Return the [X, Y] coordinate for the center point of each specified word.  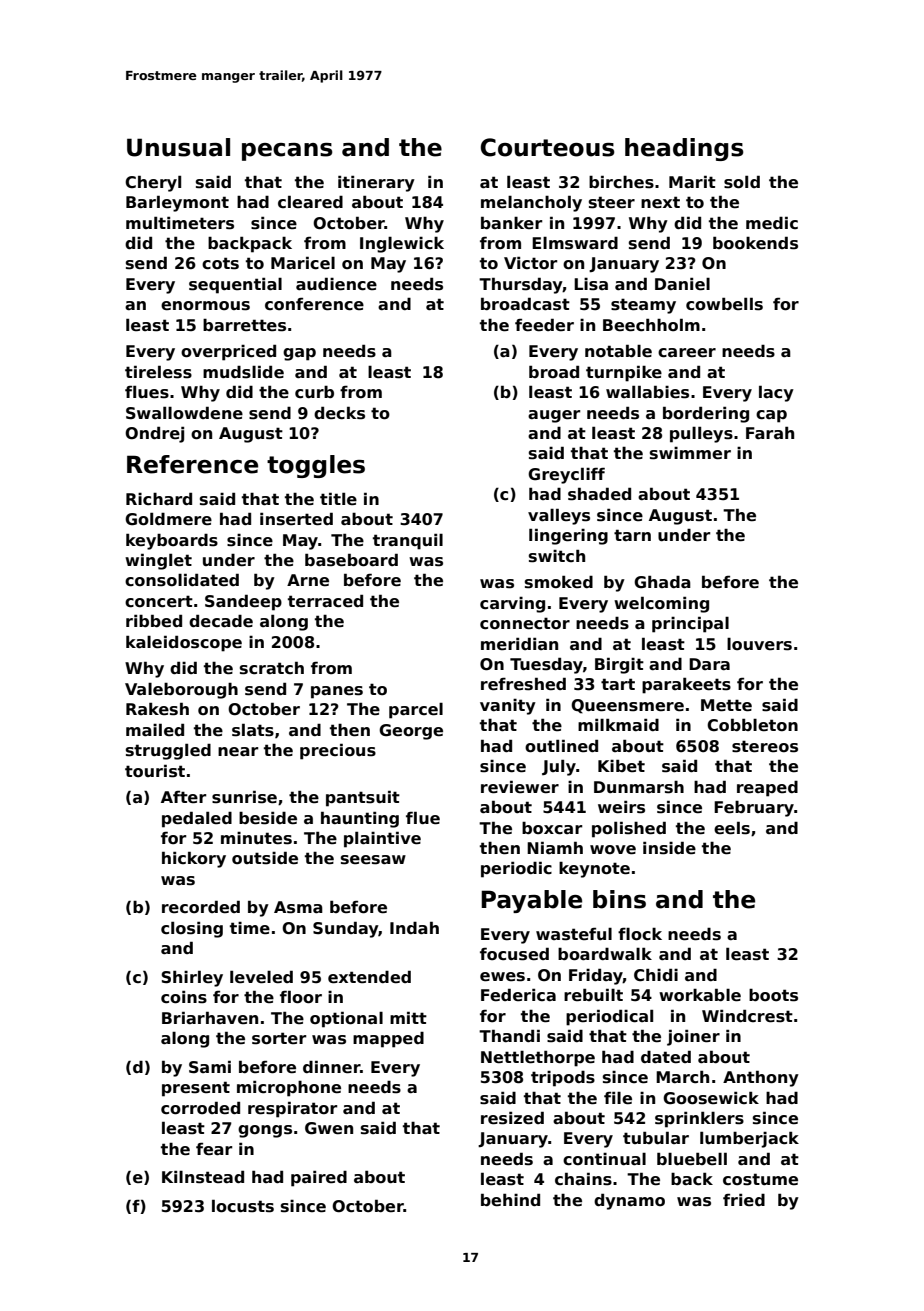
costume [760, 1179]
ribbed [154, 621]
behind [510, 1200]
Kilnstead [203, 1177]
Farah [770, 432]
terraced [325, 601]
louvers [759, 644]
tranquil [408, 541]
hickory [194, 859]
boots [773, 995]
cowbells [724, 304]
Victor [530, 263]
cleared [310, 202]
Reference [192, 464]
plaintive [382, 839]
